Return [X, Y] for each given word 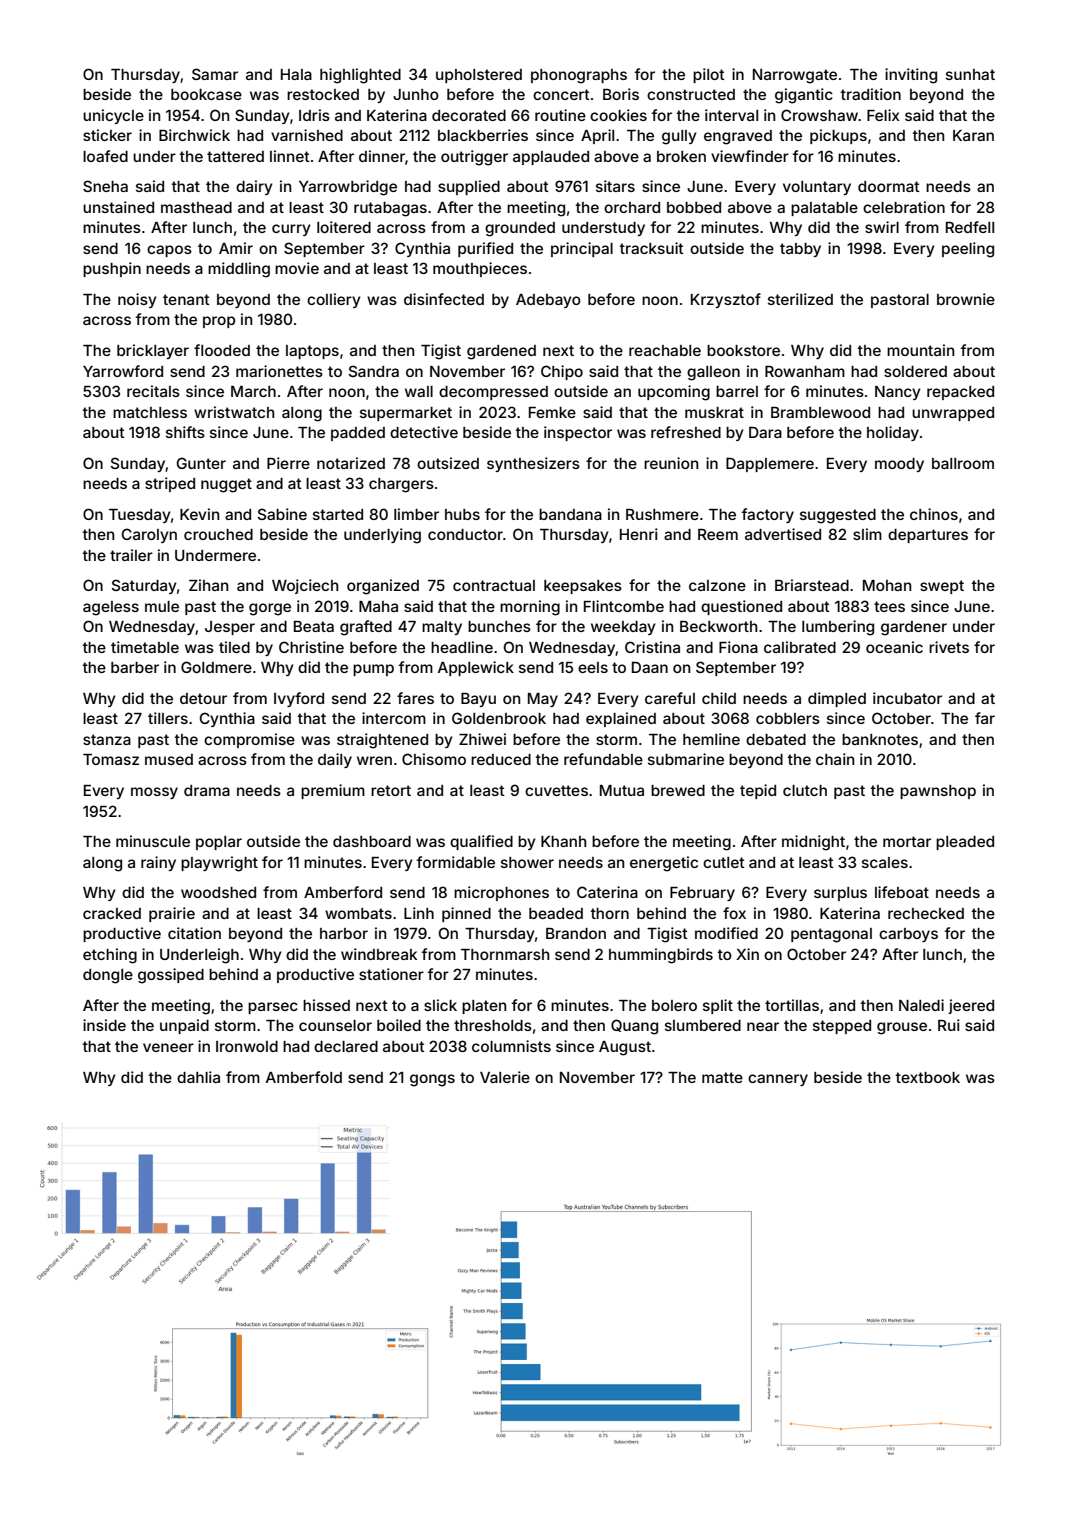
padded [358, 434]
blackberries [483, 135]
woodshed [218, 892]
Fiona [738, 647]
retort [391, 790]
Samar [215, 74]
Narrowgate [795, 76]
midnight [813, 843]
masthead [196, 207]
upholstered [479, 76]
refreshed [686, 432]
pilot [709, 75]
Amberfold [304, 1077]
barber [135, 667]
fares [415, 698]
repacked [960, 393]
